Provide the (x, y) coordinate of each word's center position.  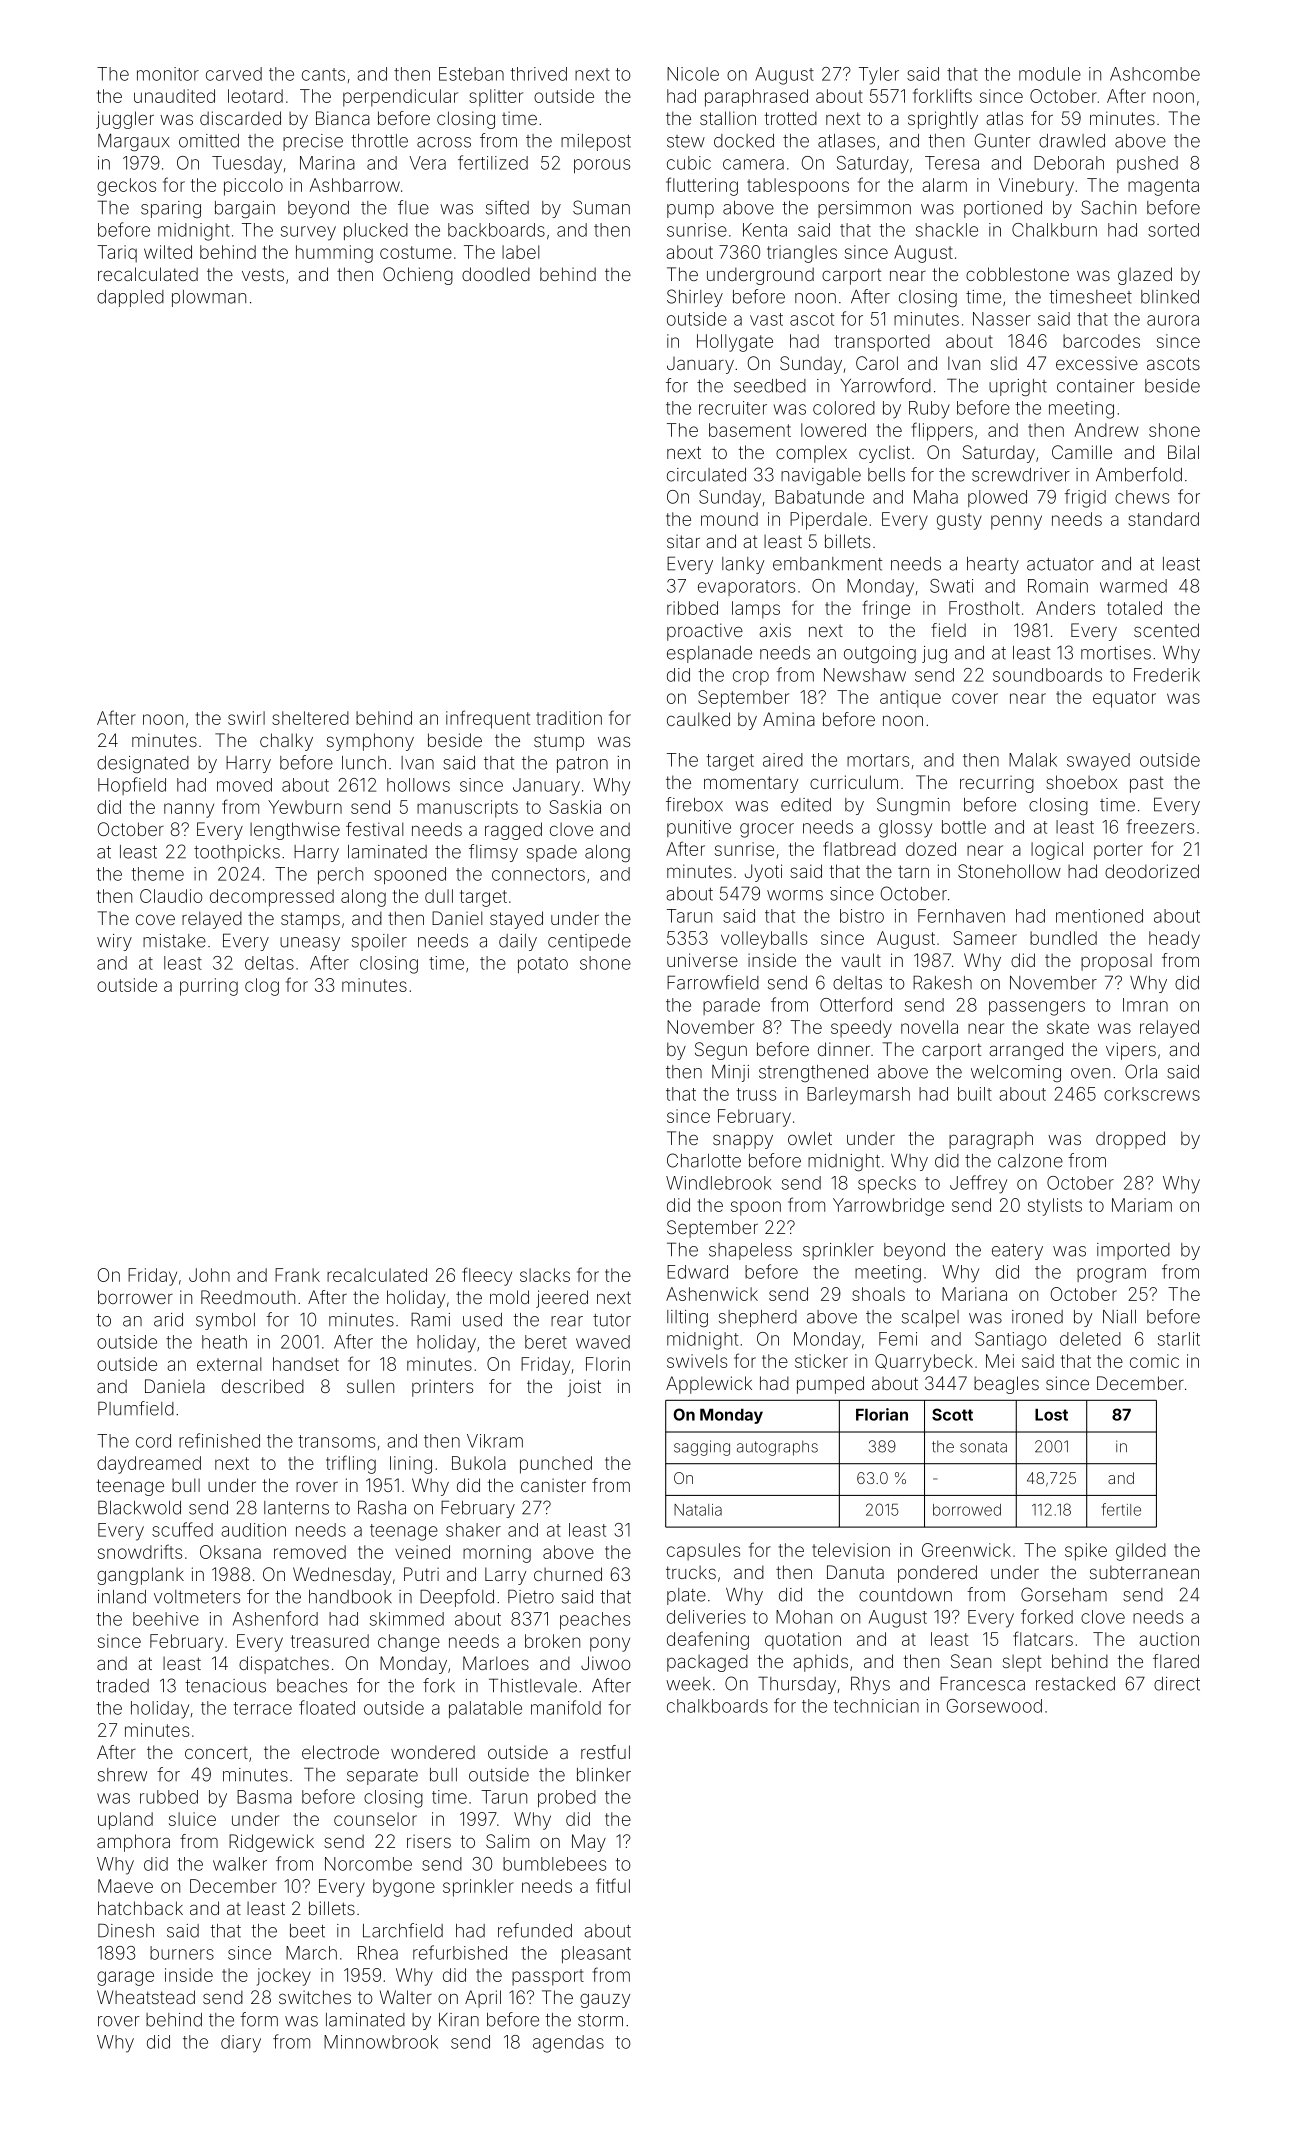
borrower (135, 1297)
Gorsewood (994, 1706)
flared (1176, 1661)
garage (125, 1978)
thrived (539, 74)
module (1050, 74)
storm (600, 2020)
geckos (126, 187)
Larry (505, 1576)
